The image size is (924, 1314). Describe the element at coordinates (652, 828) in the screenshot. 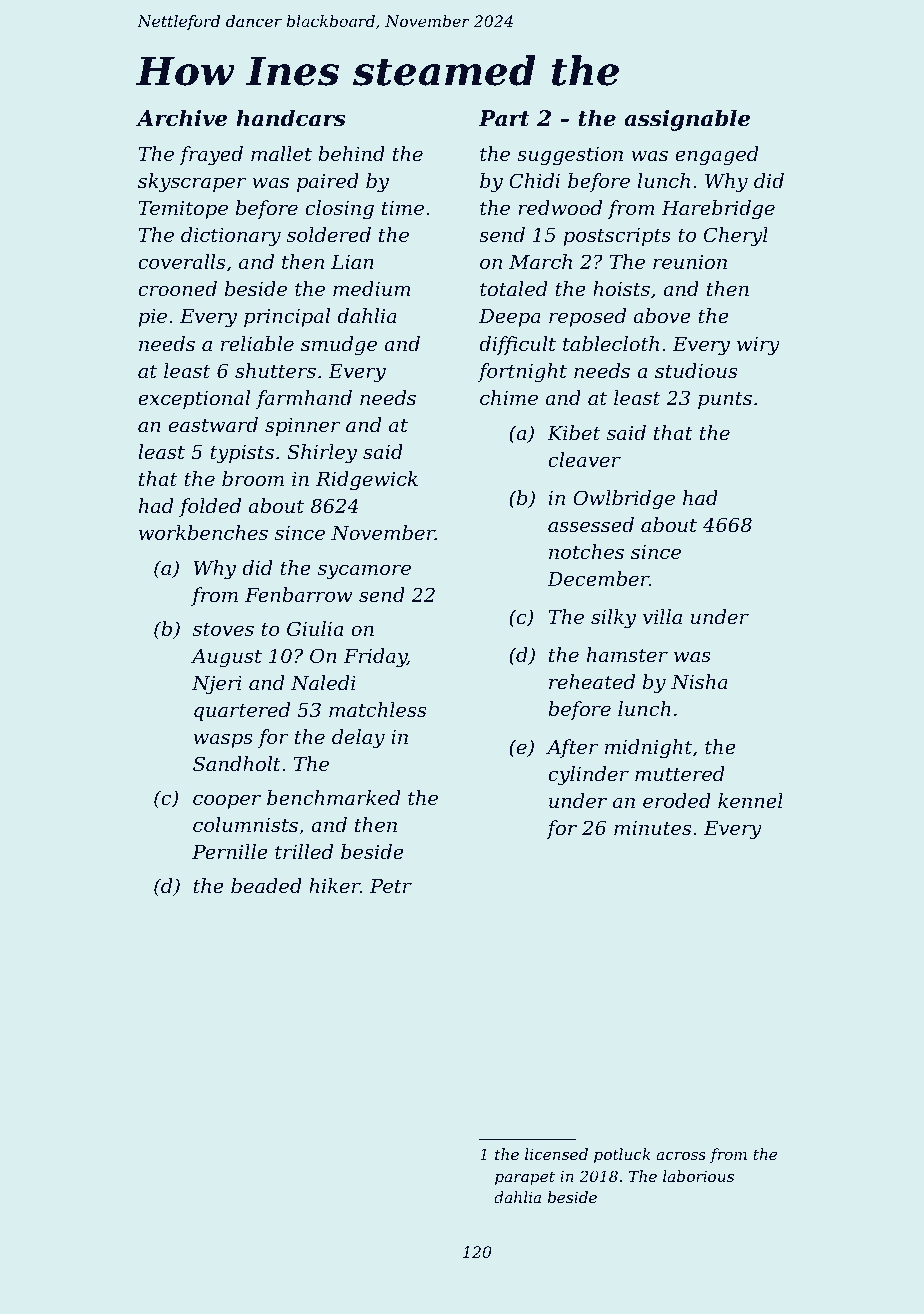

I see `minutes` at that location.
